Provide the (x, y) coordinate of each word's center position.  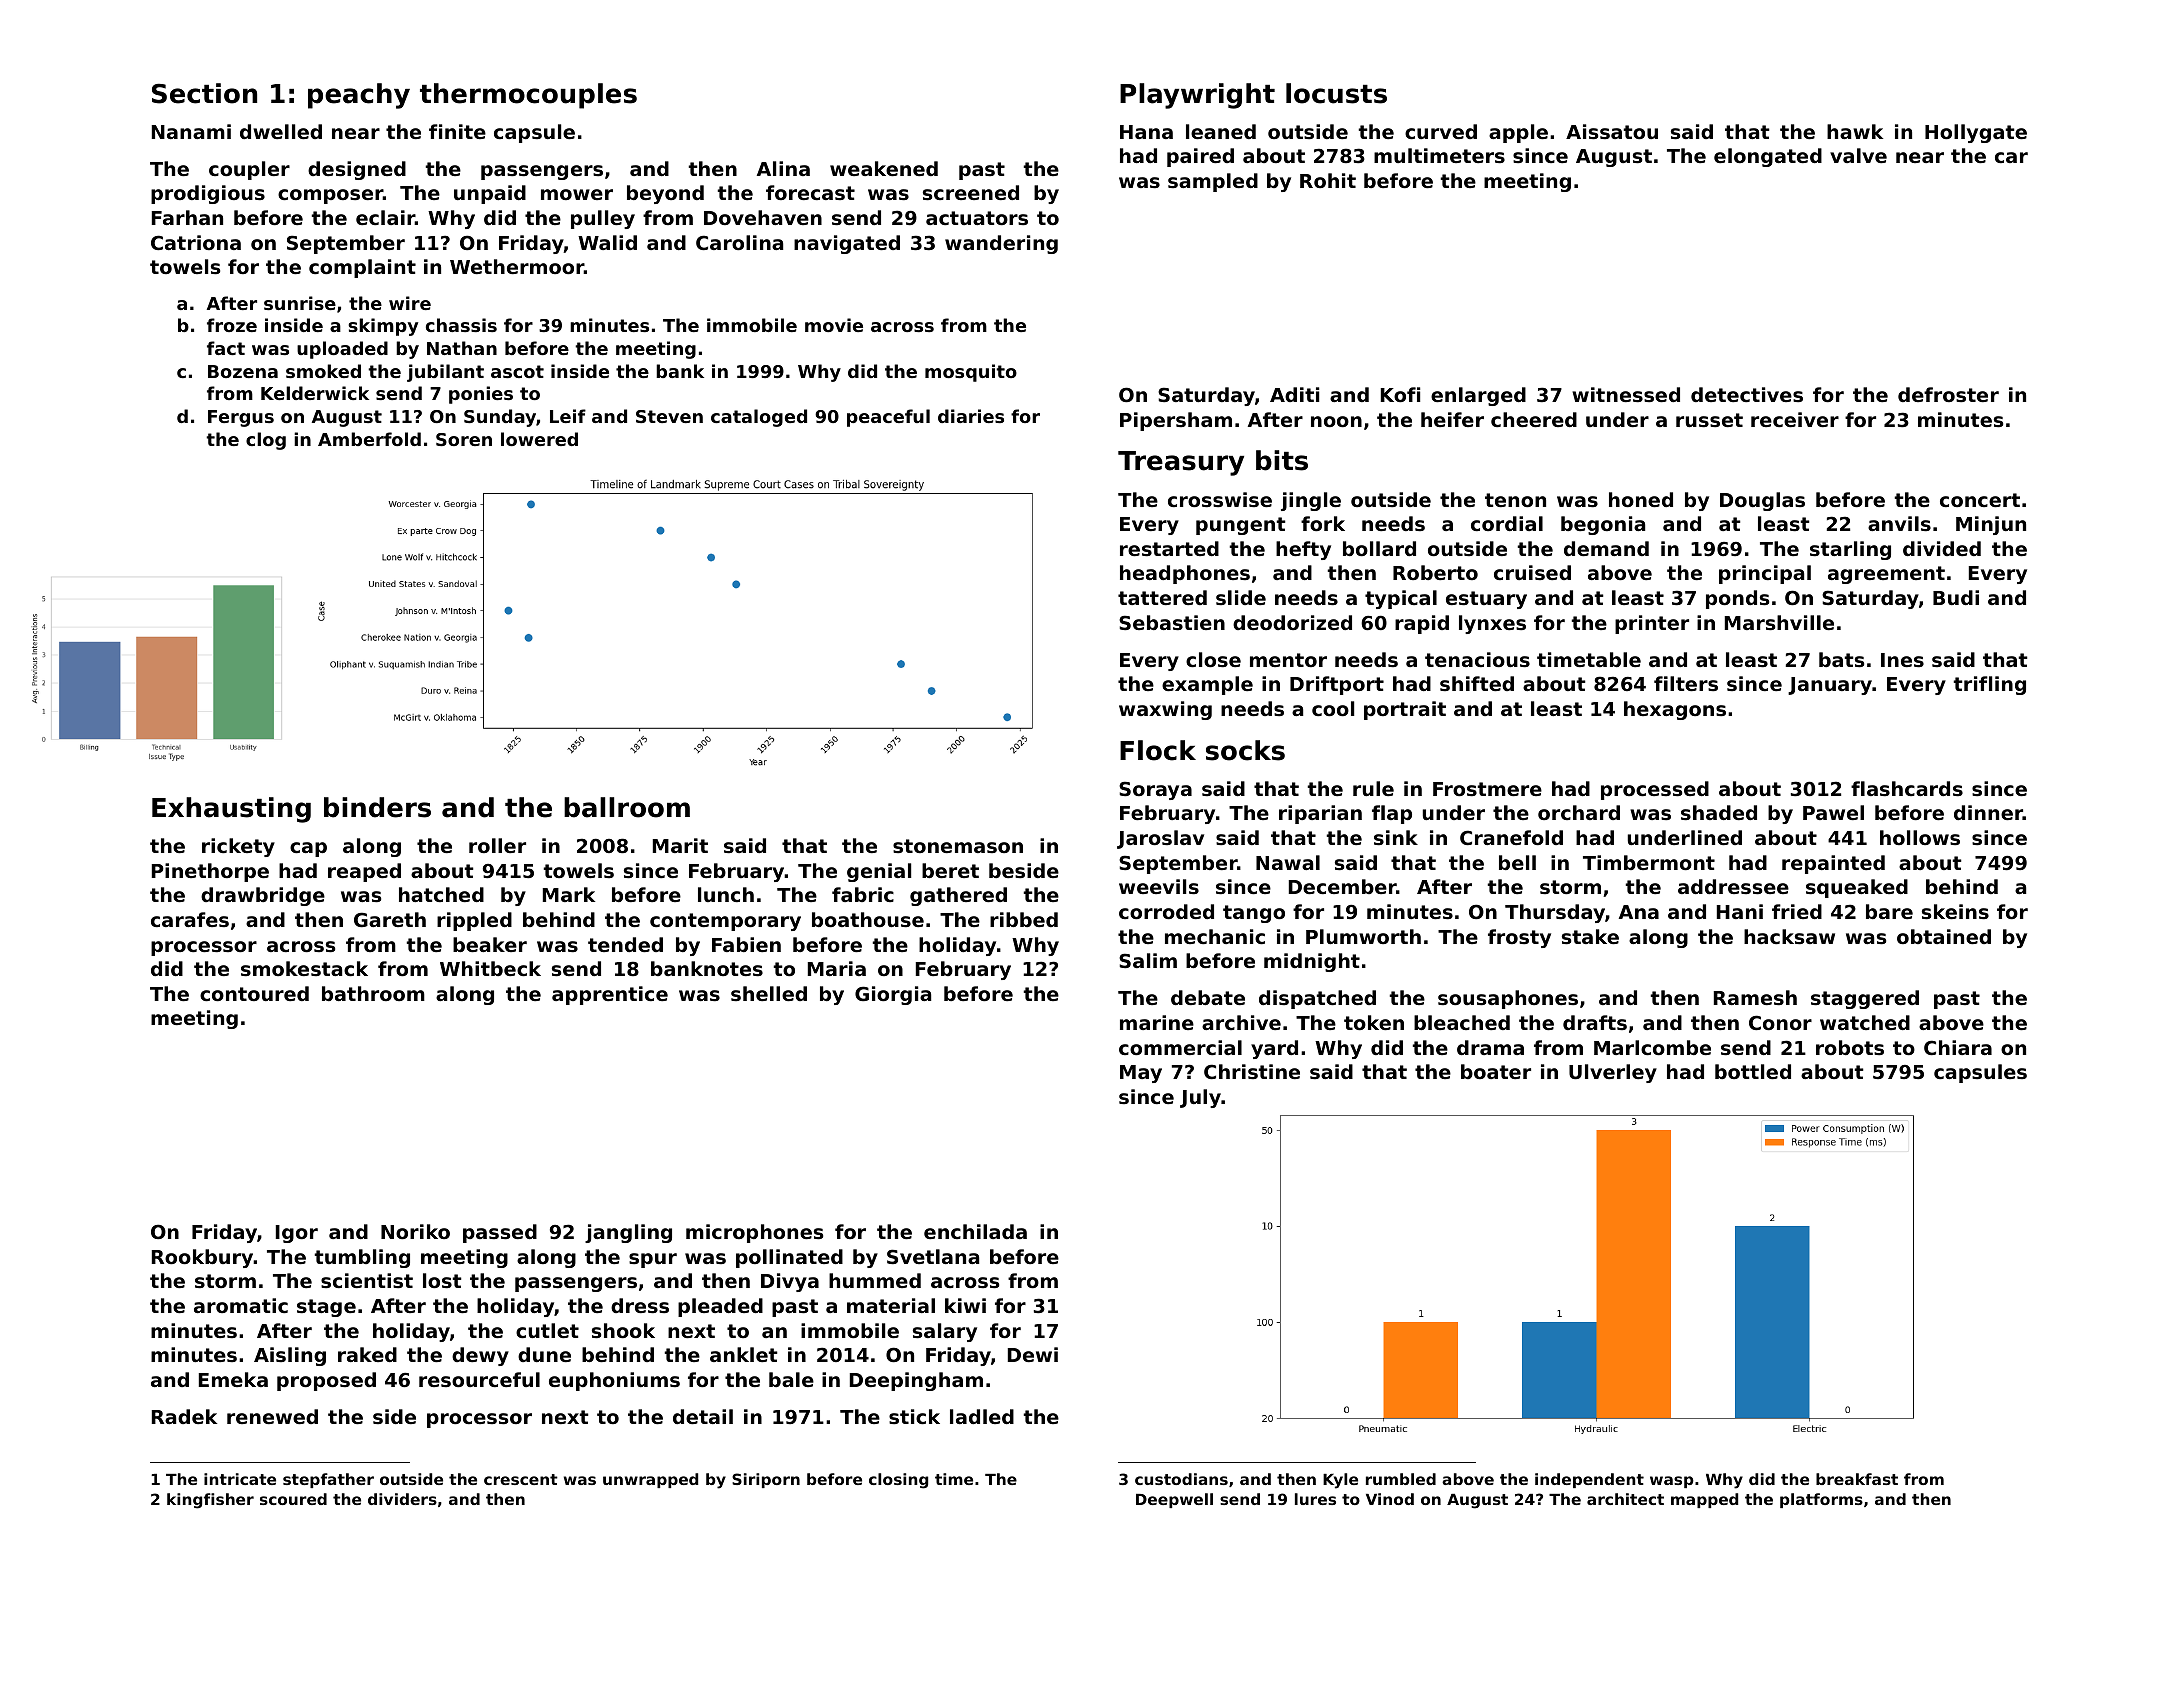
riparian (1320, 814)
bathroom (373, 993)
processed (1655, 790)
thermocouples (528, 96)
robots (1850, 1047)
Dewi (1033, 1354)
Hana (1146, 132)
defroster (1948, 394)
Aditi (1294, 394)
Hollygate (1976, 133)
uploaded (342, 350)
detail (703, 1416)
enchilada (975, 1231)
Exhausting (231, 810)
